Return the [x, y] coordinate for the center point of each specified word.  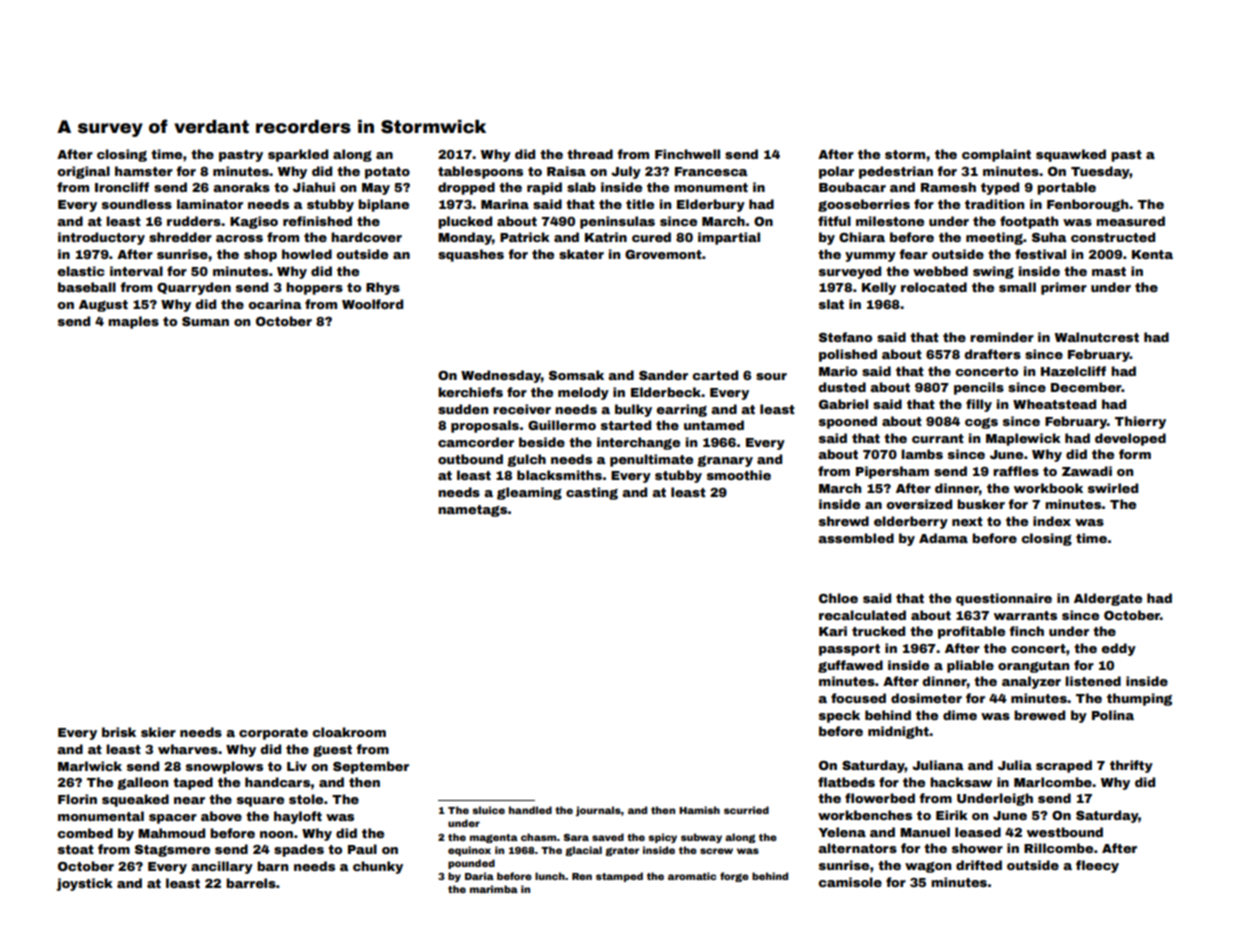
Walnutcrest [1097, 337]
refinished [317, 221]
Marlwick [90, 766]
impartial [729, 238]
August [103, 306]
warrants [1025, 615]
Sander [663, 375]
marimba [494, 889]
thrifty [1131, 766]
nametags [472, 511]
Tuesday [1100, 172]
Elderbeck [666, 392]
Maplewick [1023, 439]
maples [133, 322]
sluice [488, 810]
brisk [119, 732]
